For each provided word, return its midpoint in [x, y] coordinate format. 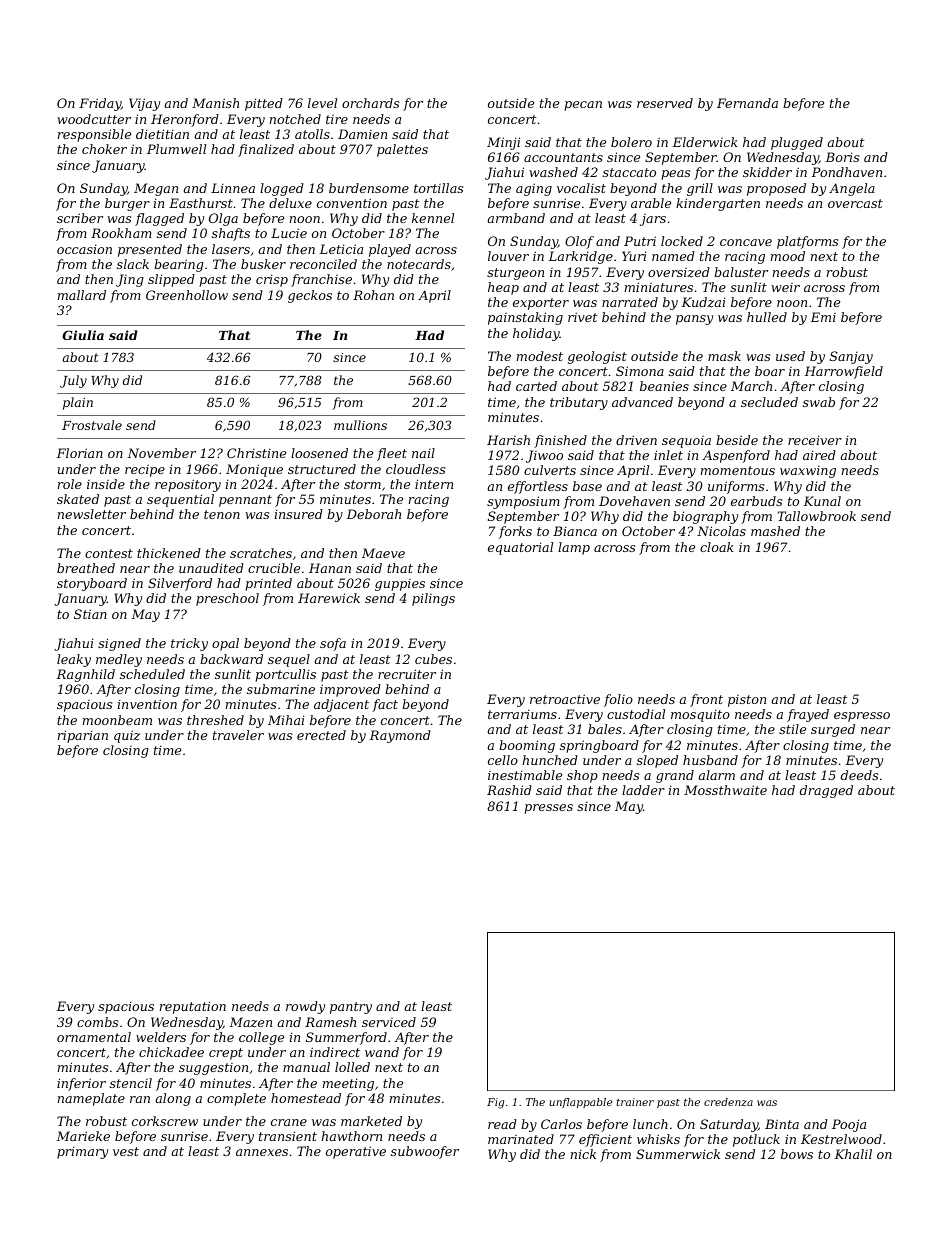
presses [548, 809]
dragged [826, 791]
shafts [231, 234]
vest [126, 1151]
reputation [193, 1007]
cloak [717, 547]
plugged [797, 143]
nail [423, 453]
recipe [145, 471]
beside [737, 440]
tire [337, 119]
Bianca [575, 531]
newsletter [92, 514]
